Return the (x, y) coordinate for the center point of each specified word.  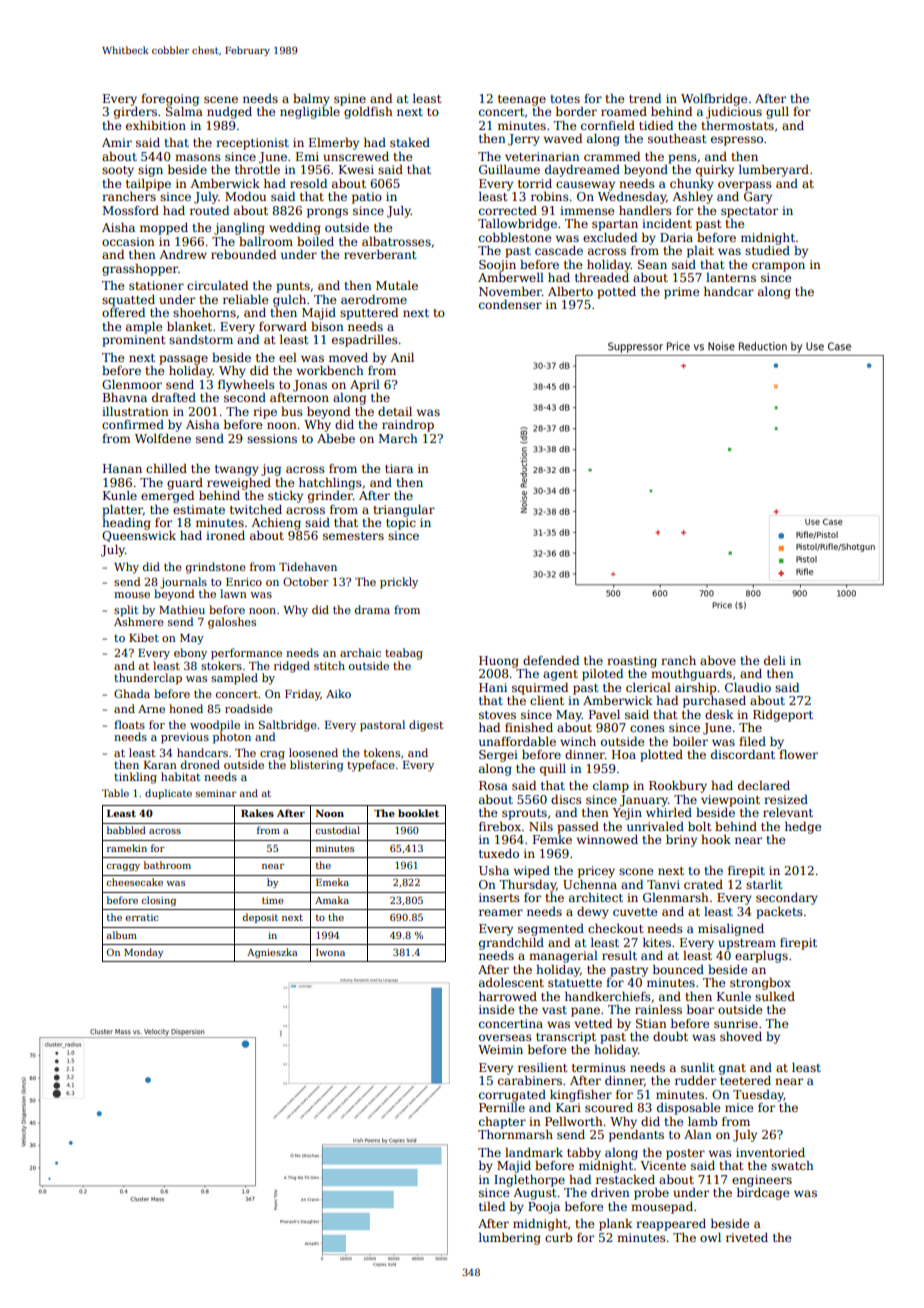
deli (775, 660)
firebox (500, 826)
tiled (492, 1206)
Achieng (276, 524)
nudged (229, 113)
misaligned (731, 930)
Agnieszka (272, 953)
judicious (734, 113)
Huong (499, 662)
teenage (522, 100)
